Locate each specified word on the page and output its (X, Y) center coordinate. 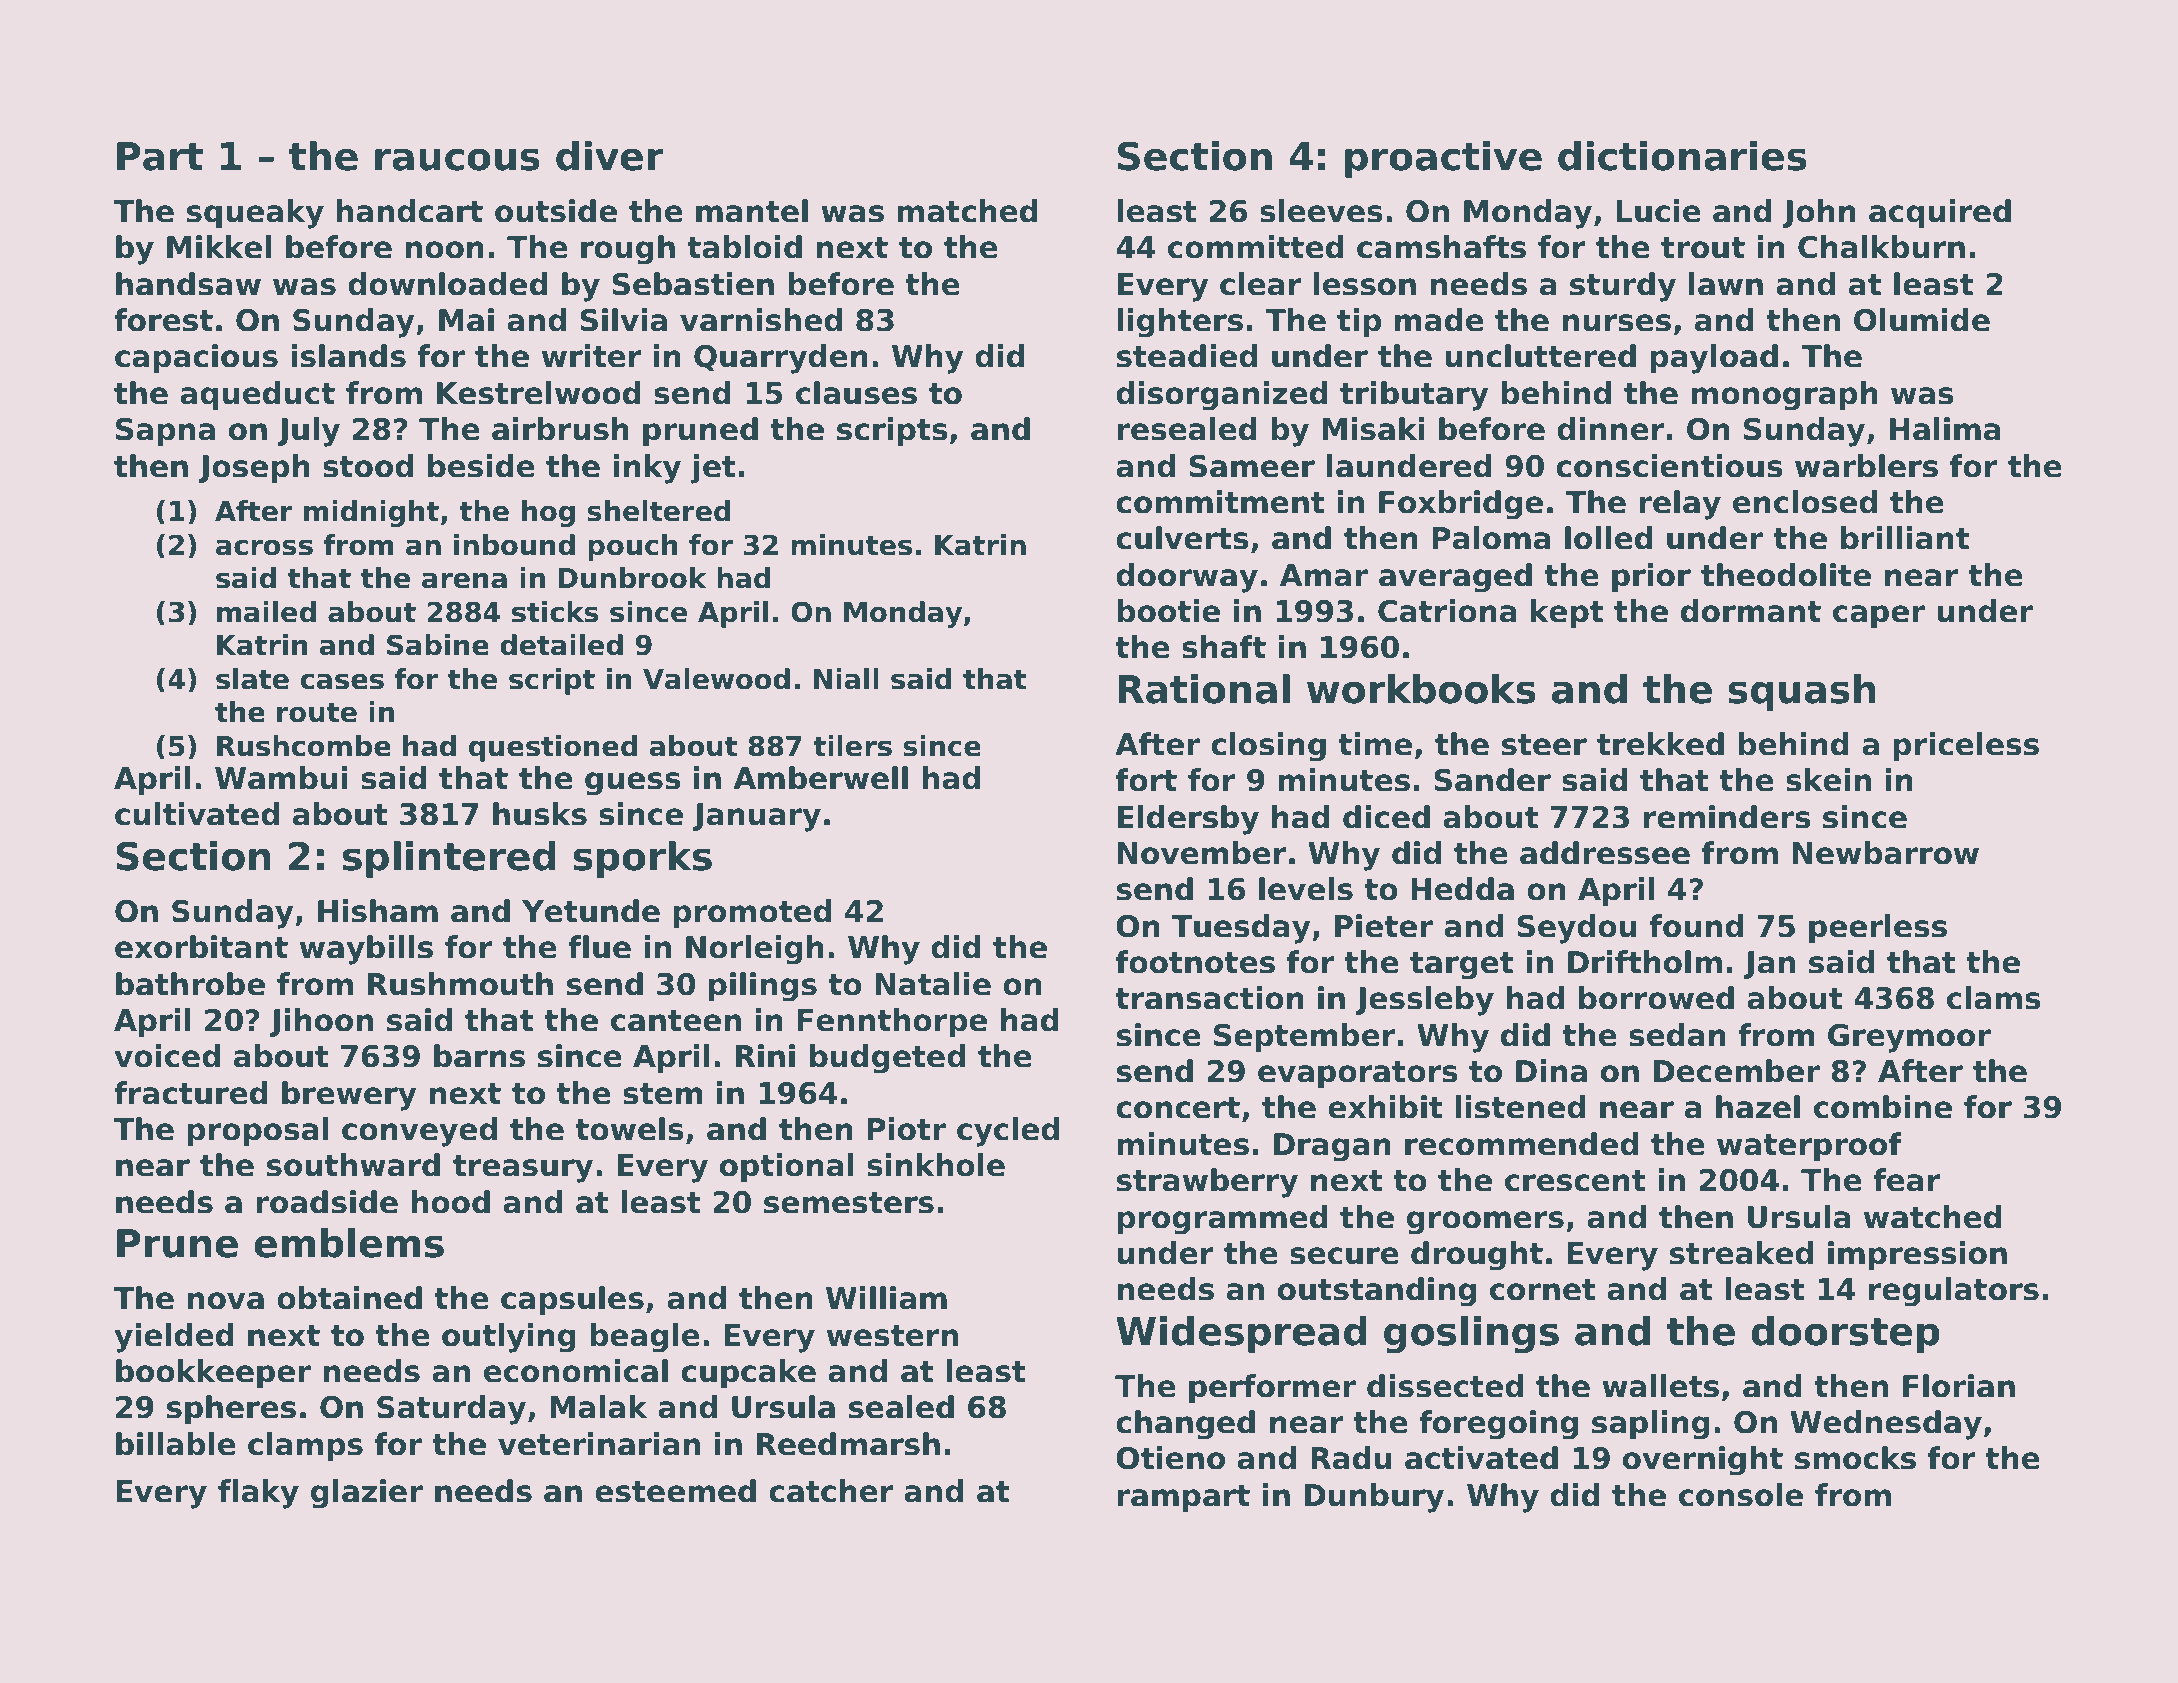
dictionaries (1682, 156)
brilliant (1905, 538)
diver (610, 156)
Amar (1324, 575)
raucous (457, 159)
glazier (367, 1494)
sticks (555, 612)
